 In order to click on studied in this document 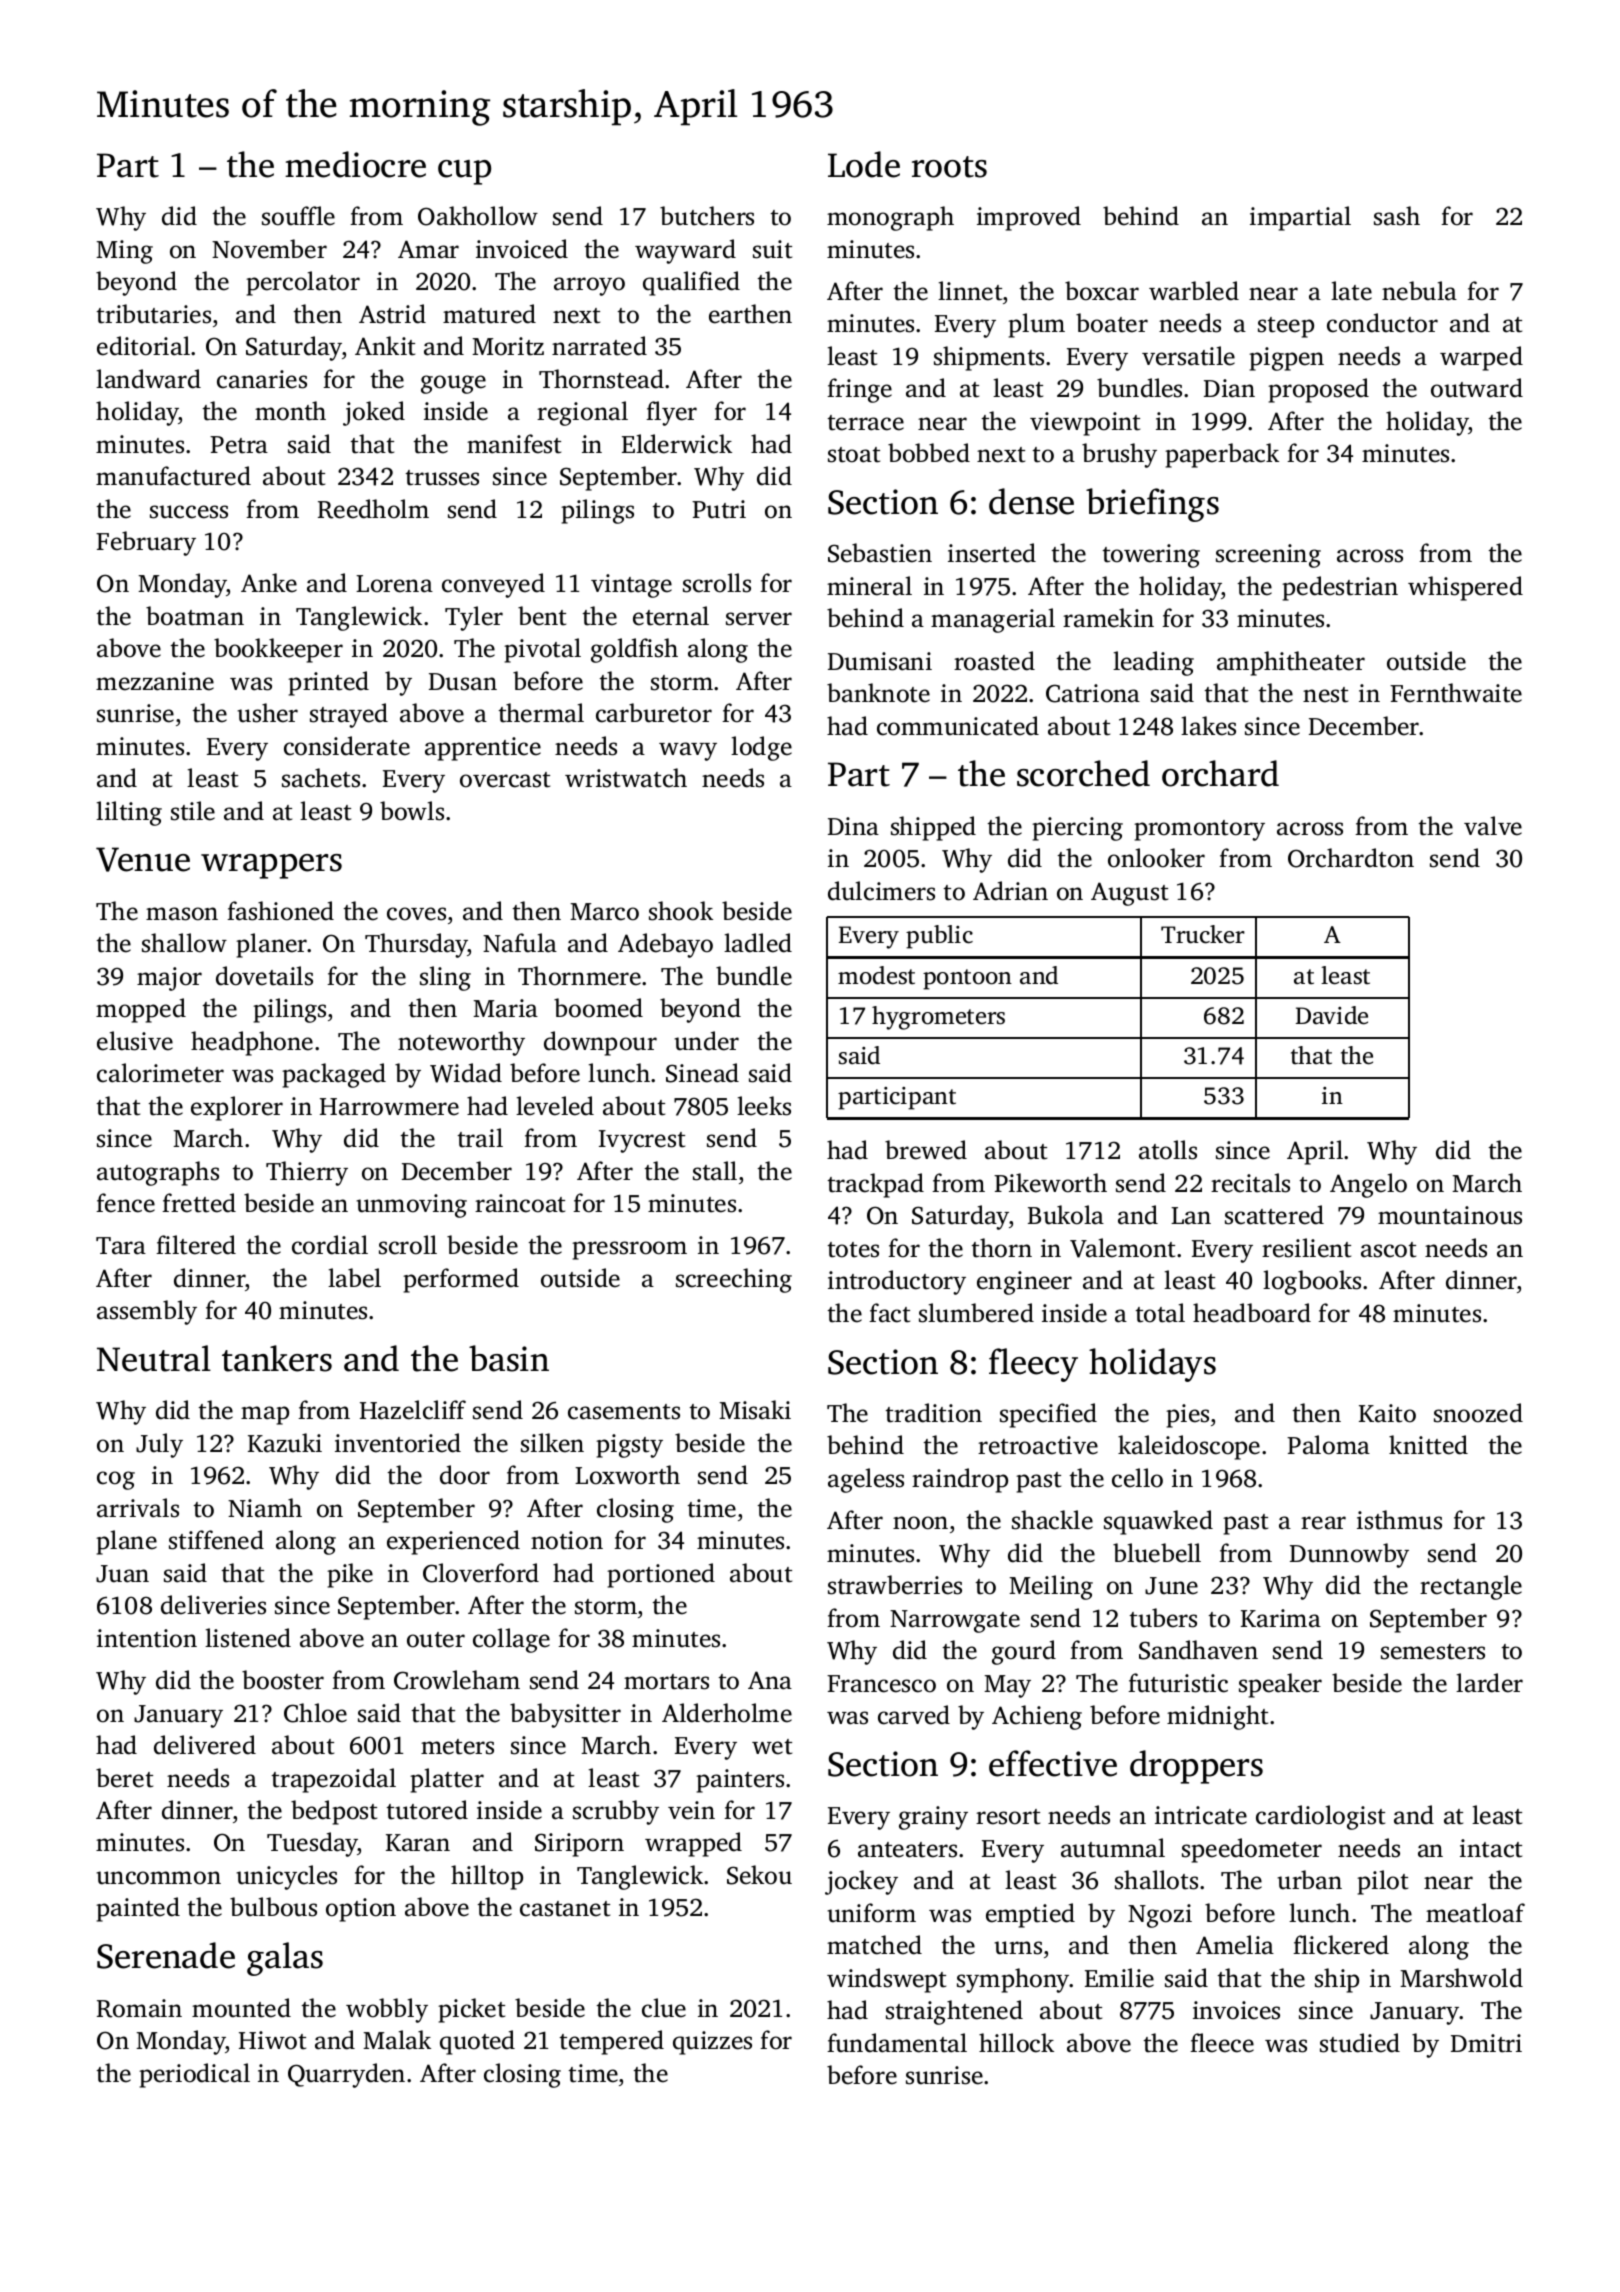, I will do `click(1360, 2043)`.
